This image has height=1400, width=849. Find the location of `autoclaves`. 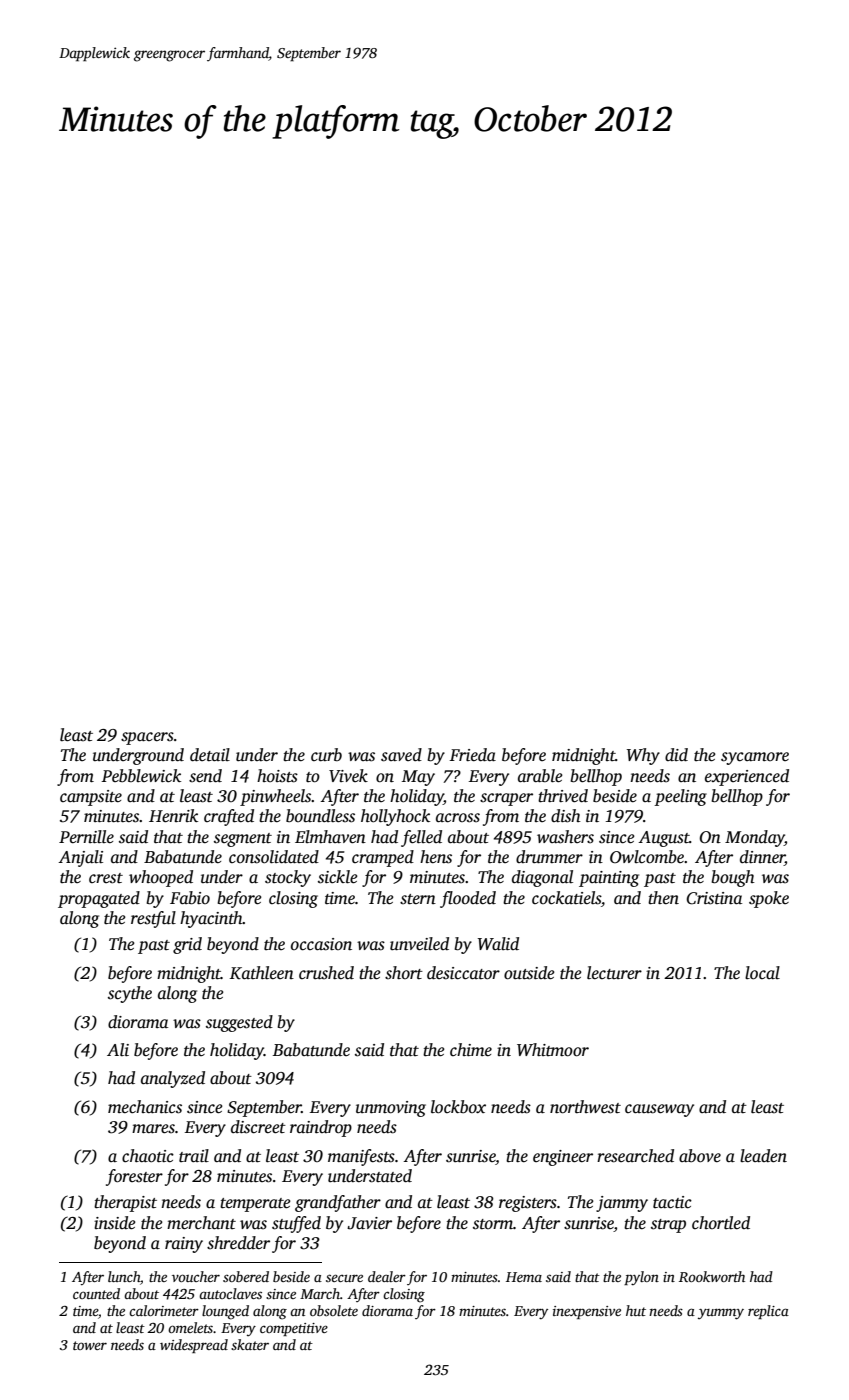

autoclaves is located at coordinates (230, 1293).
